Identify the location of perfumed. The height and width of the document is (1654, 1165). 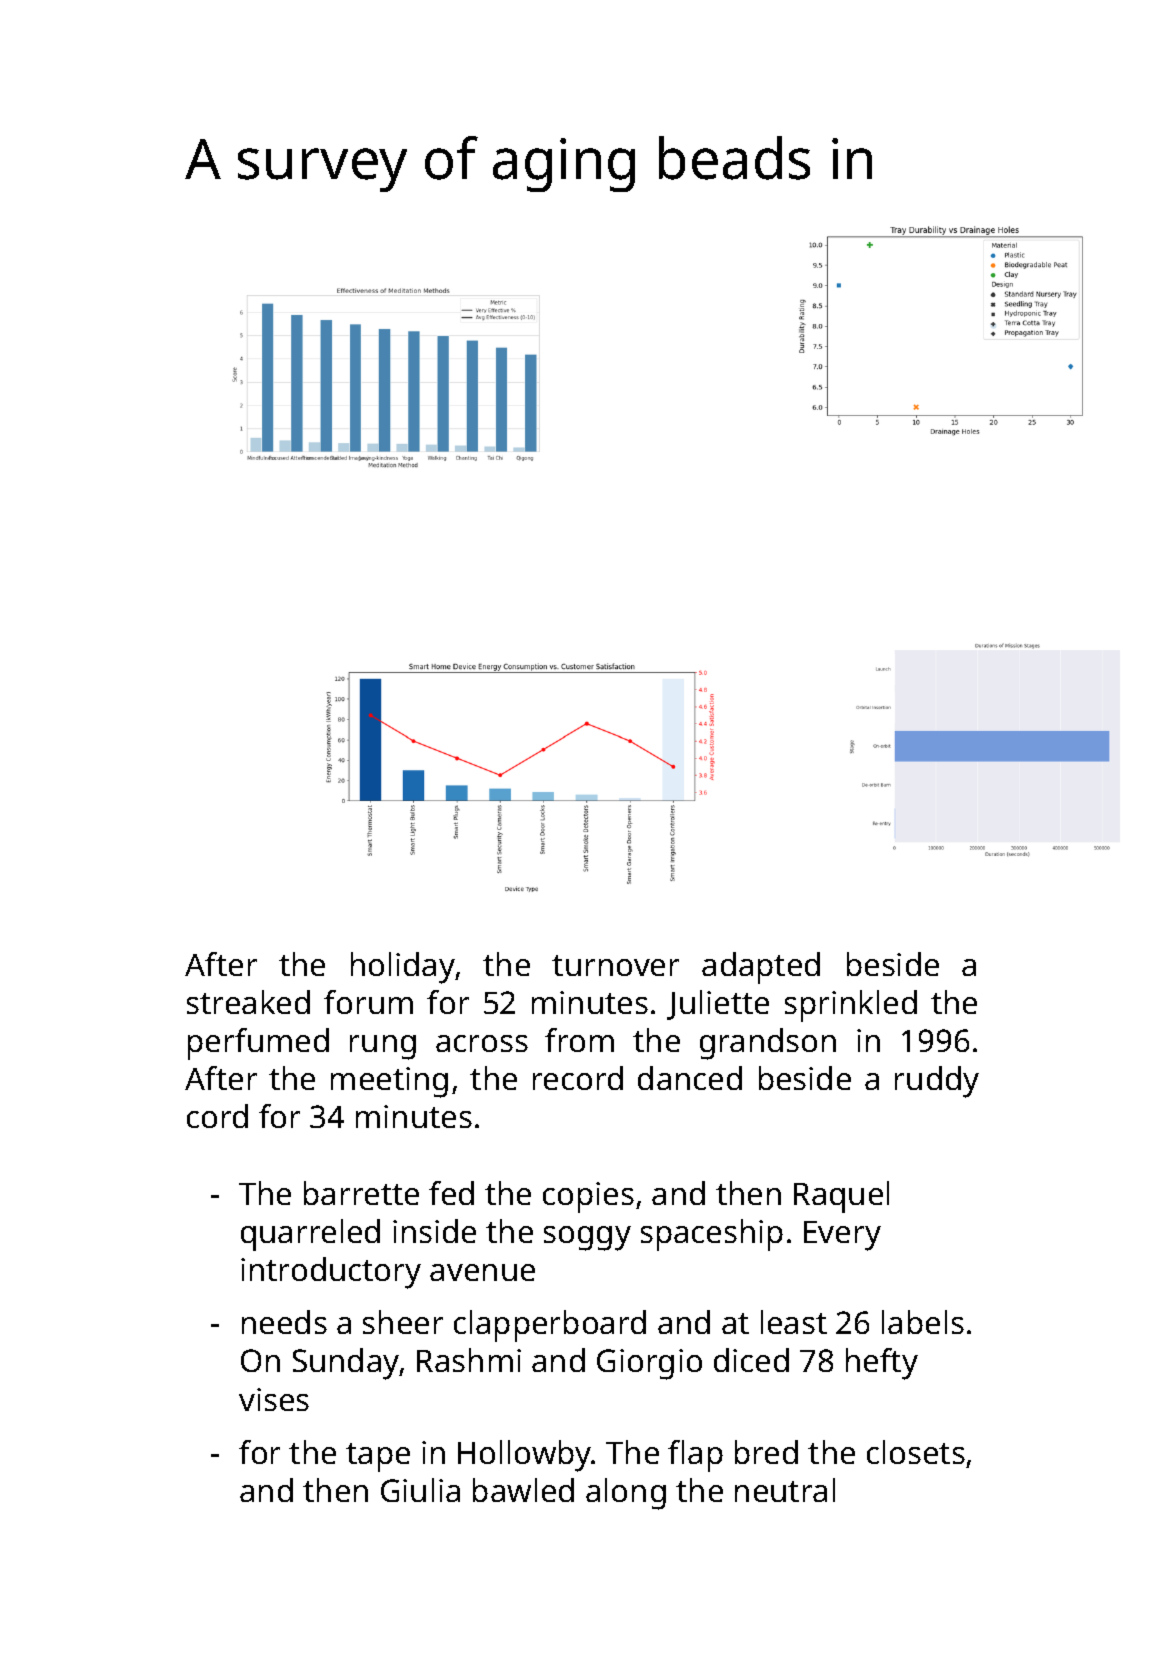
(258, 1044).
